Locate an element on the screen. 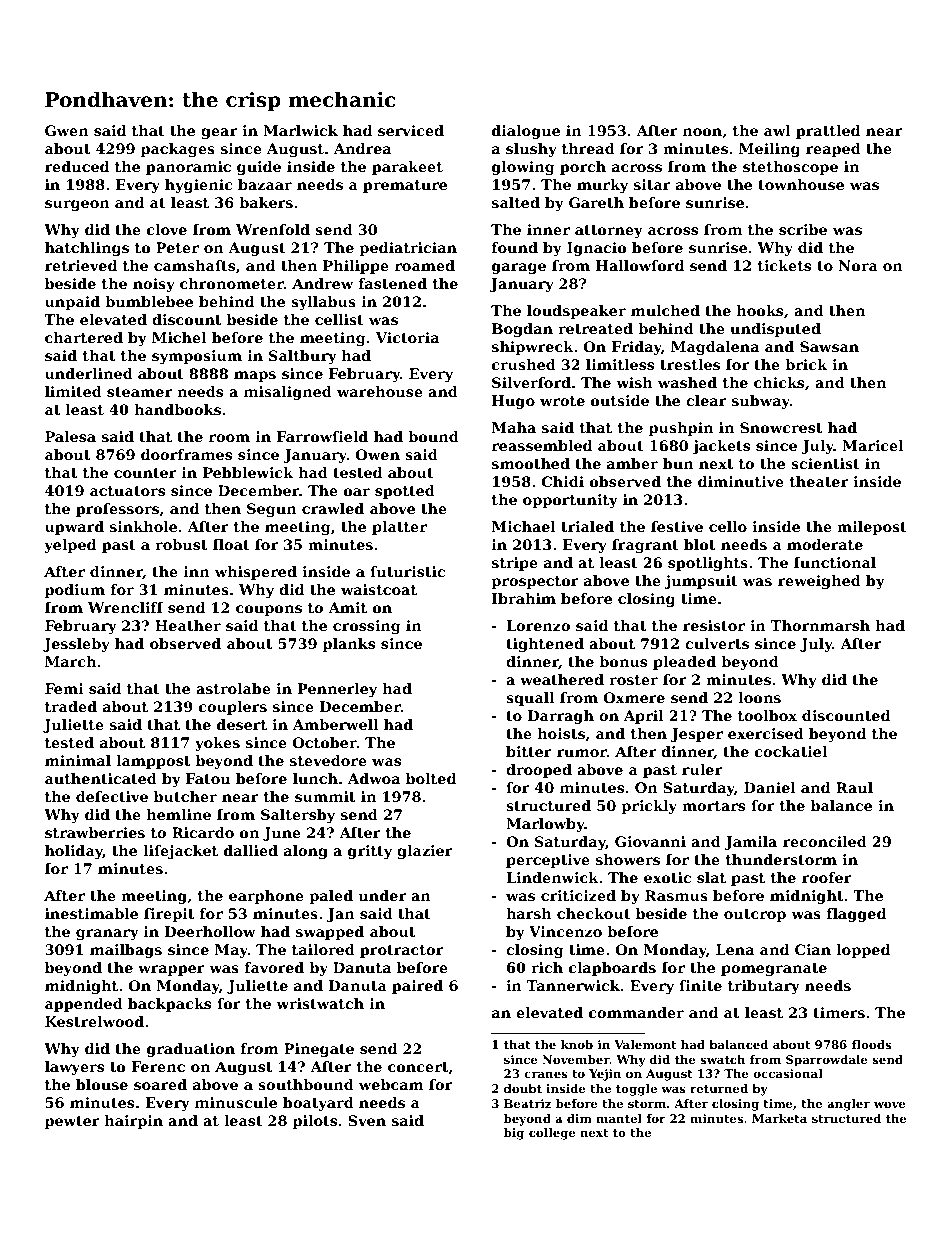 This screenshot has height=1233, width=952. toolbox is located at coordinates (767, 715).
